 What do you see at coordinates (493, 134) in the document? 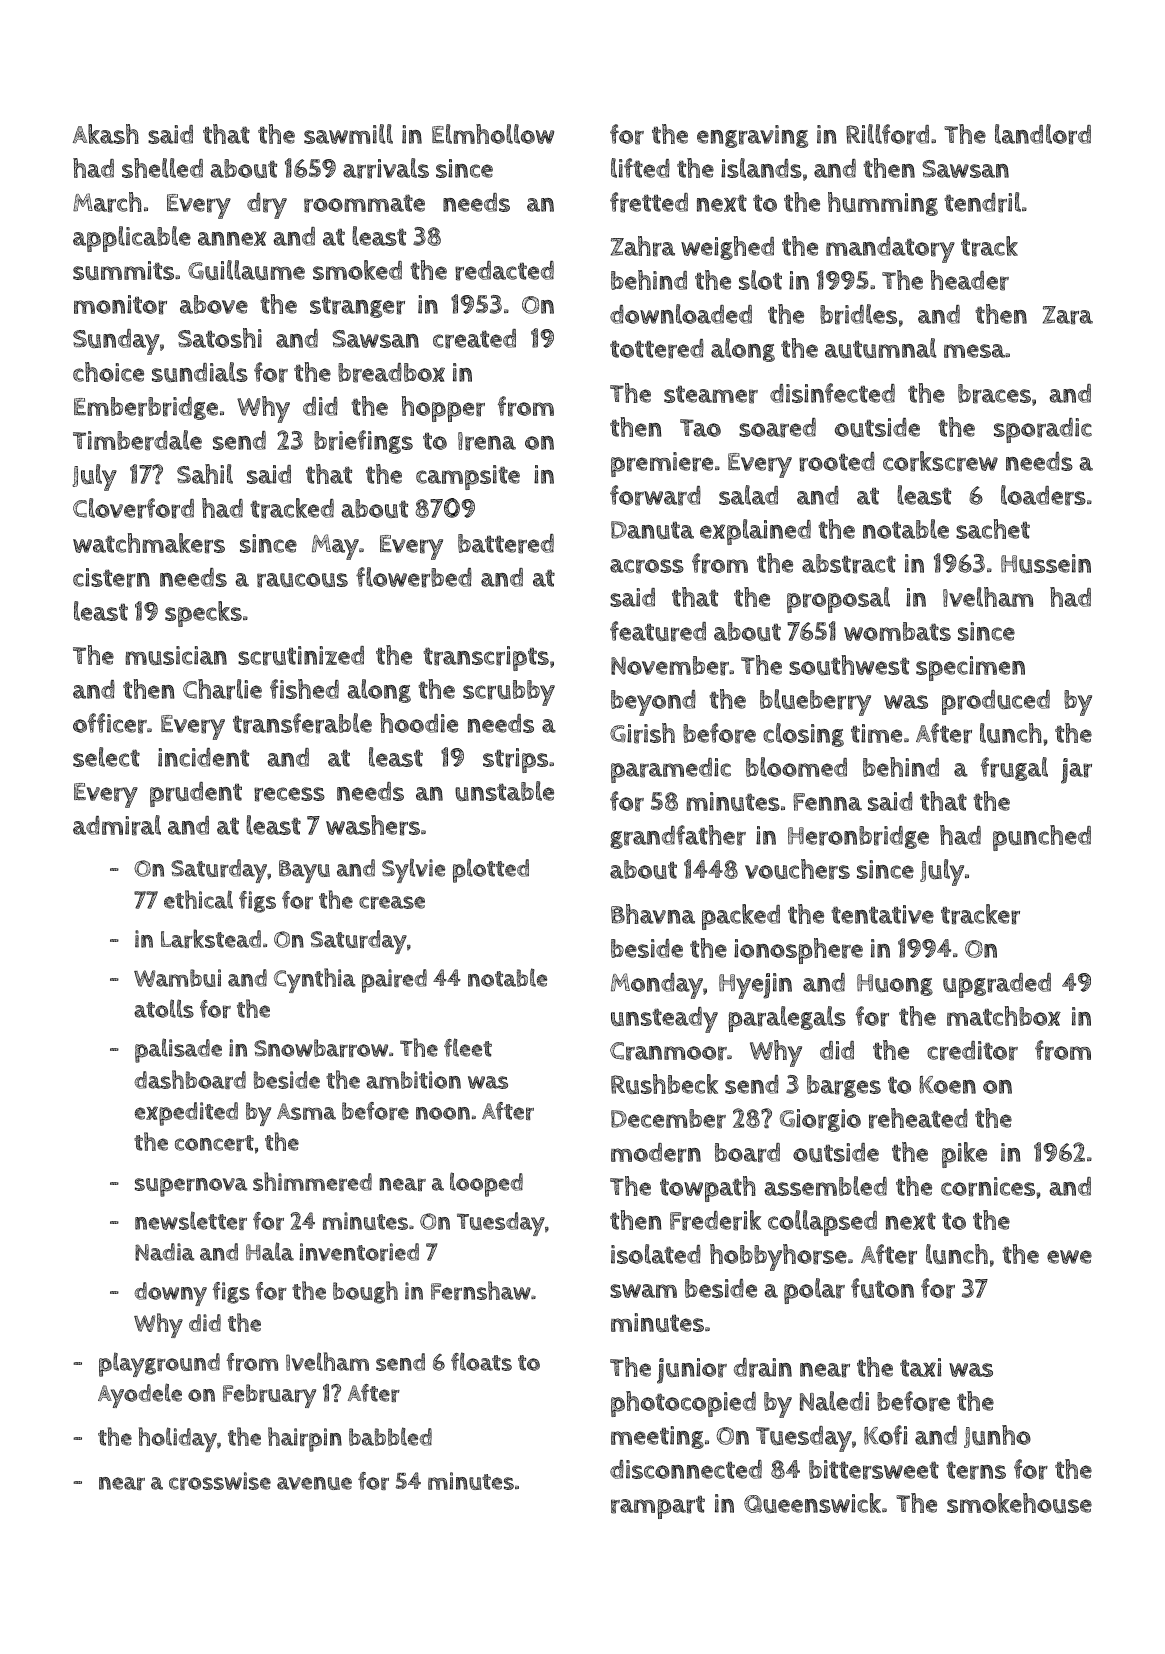
I see `Elmhollow` at bounding box center [493, 134].
